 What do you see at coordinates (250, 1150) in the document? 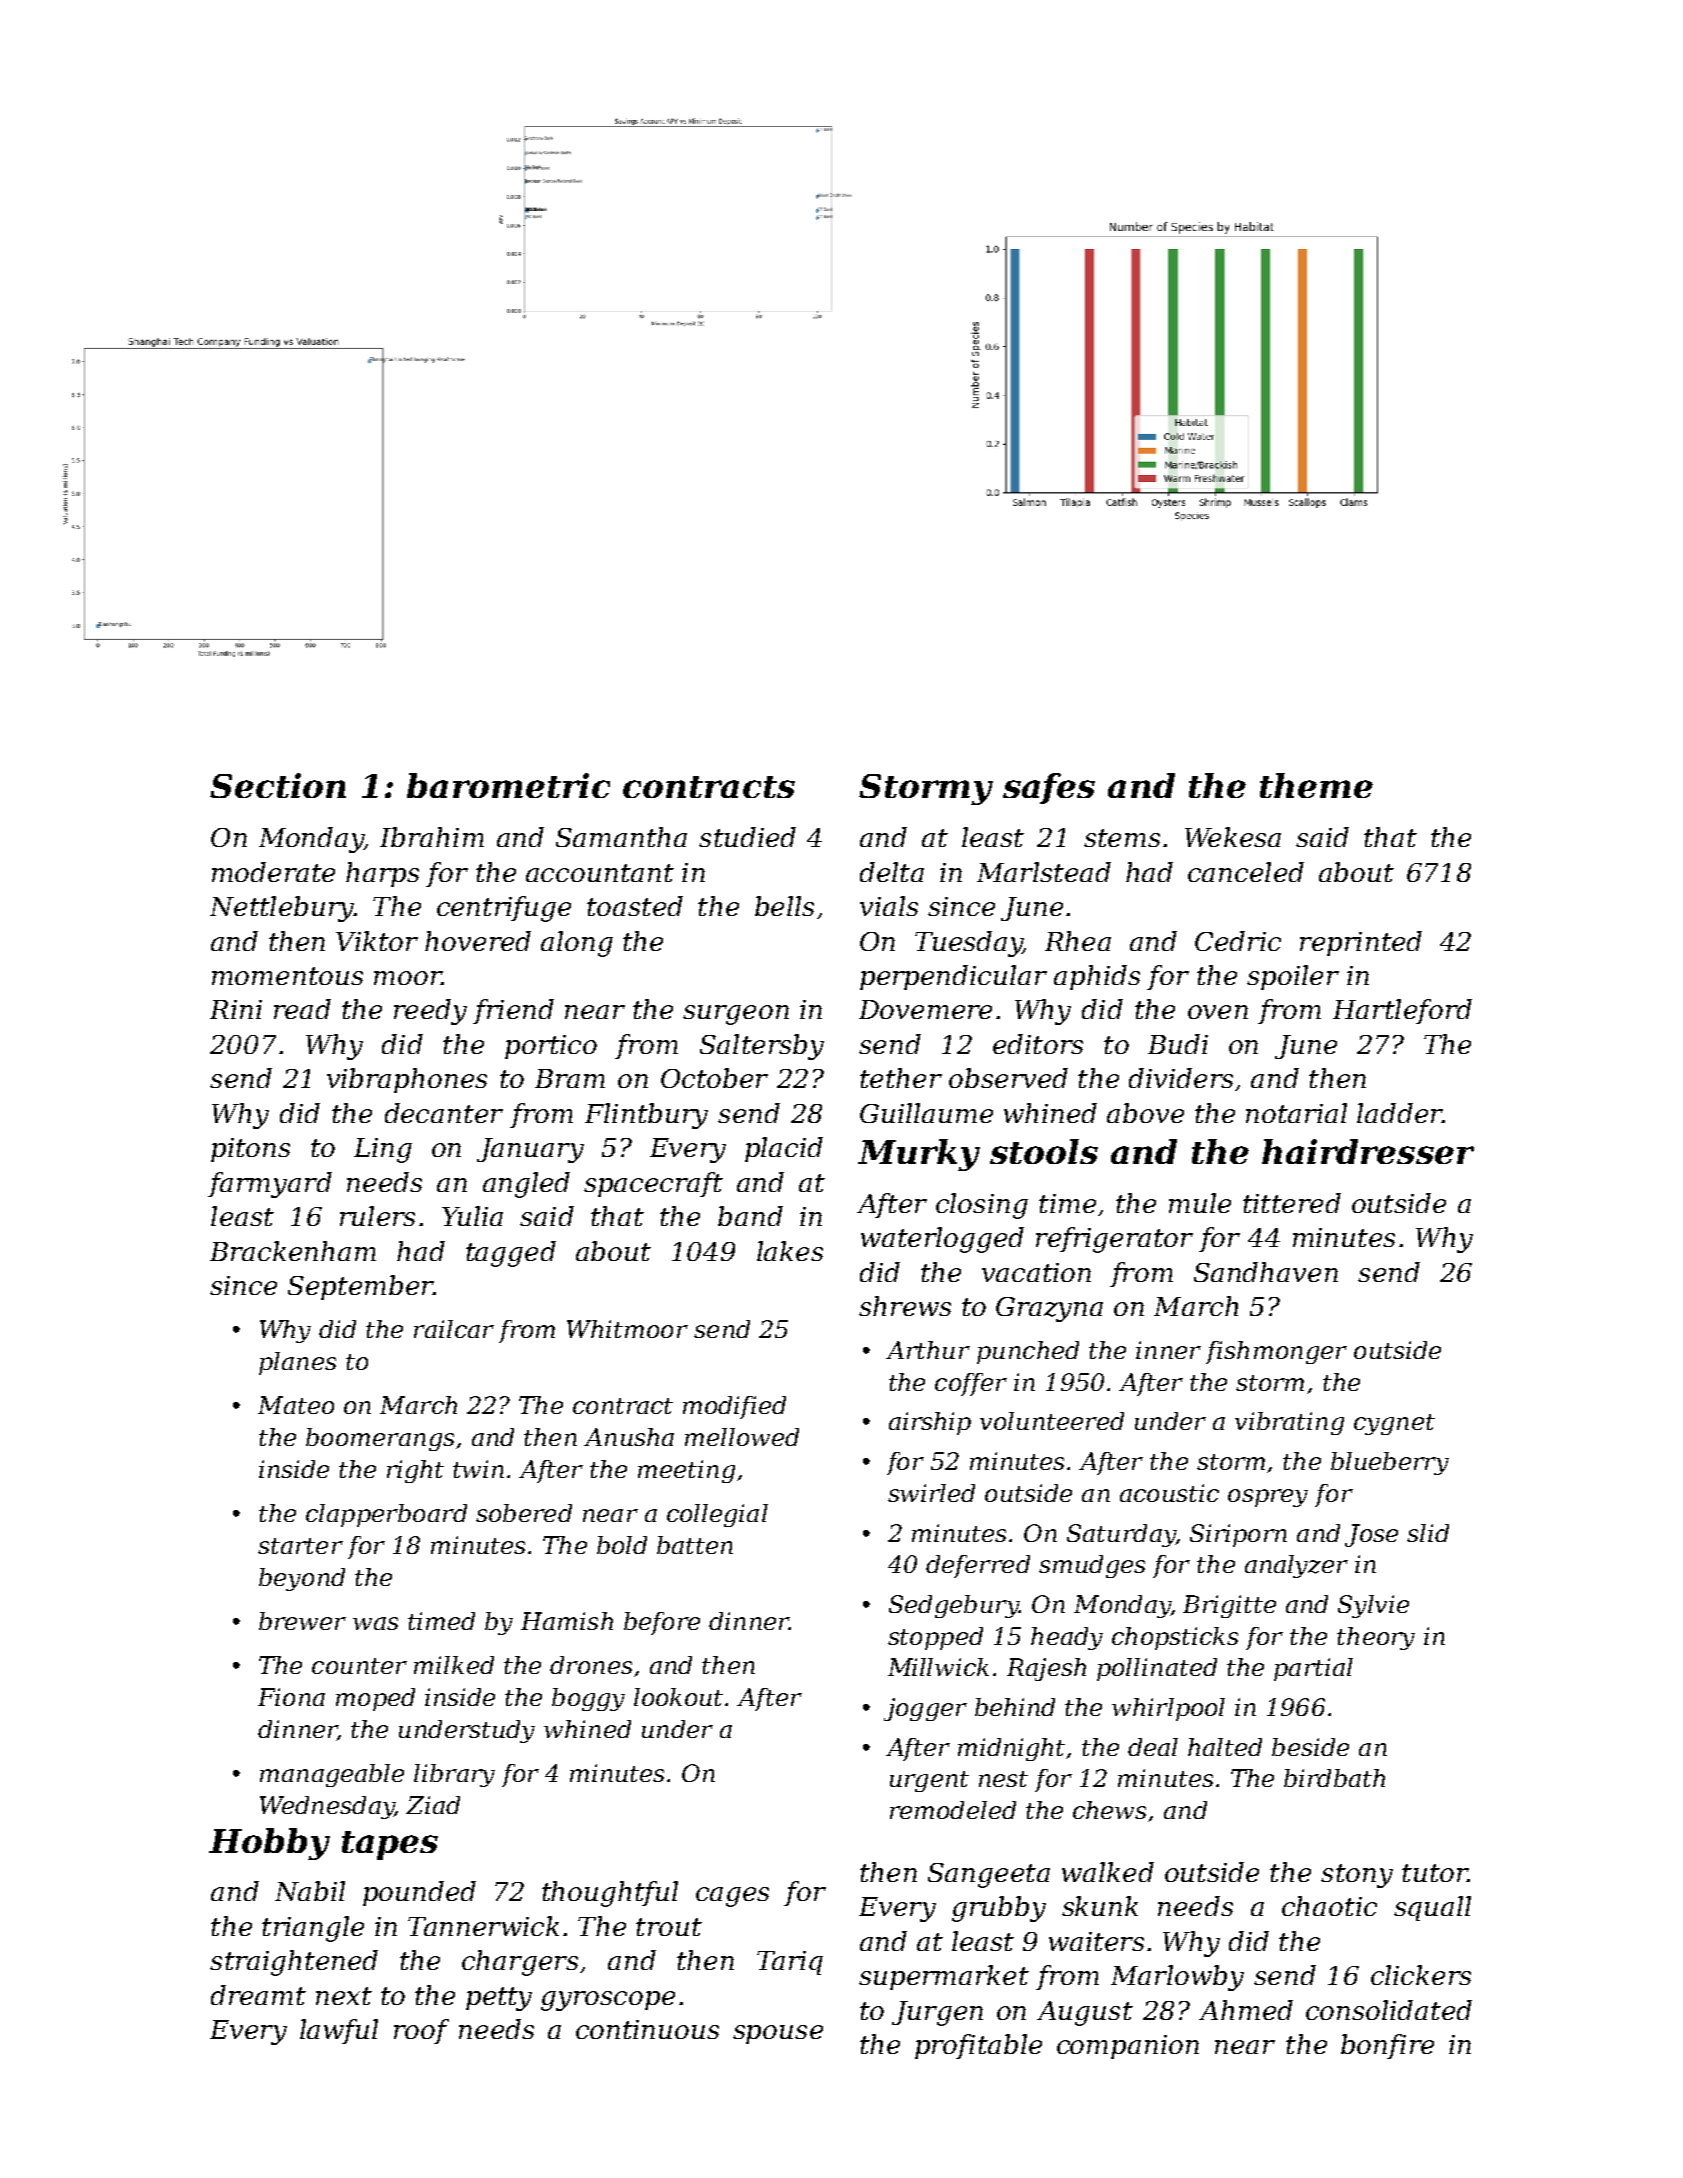
I see `pitons` at bounding box center [250, 1150].
